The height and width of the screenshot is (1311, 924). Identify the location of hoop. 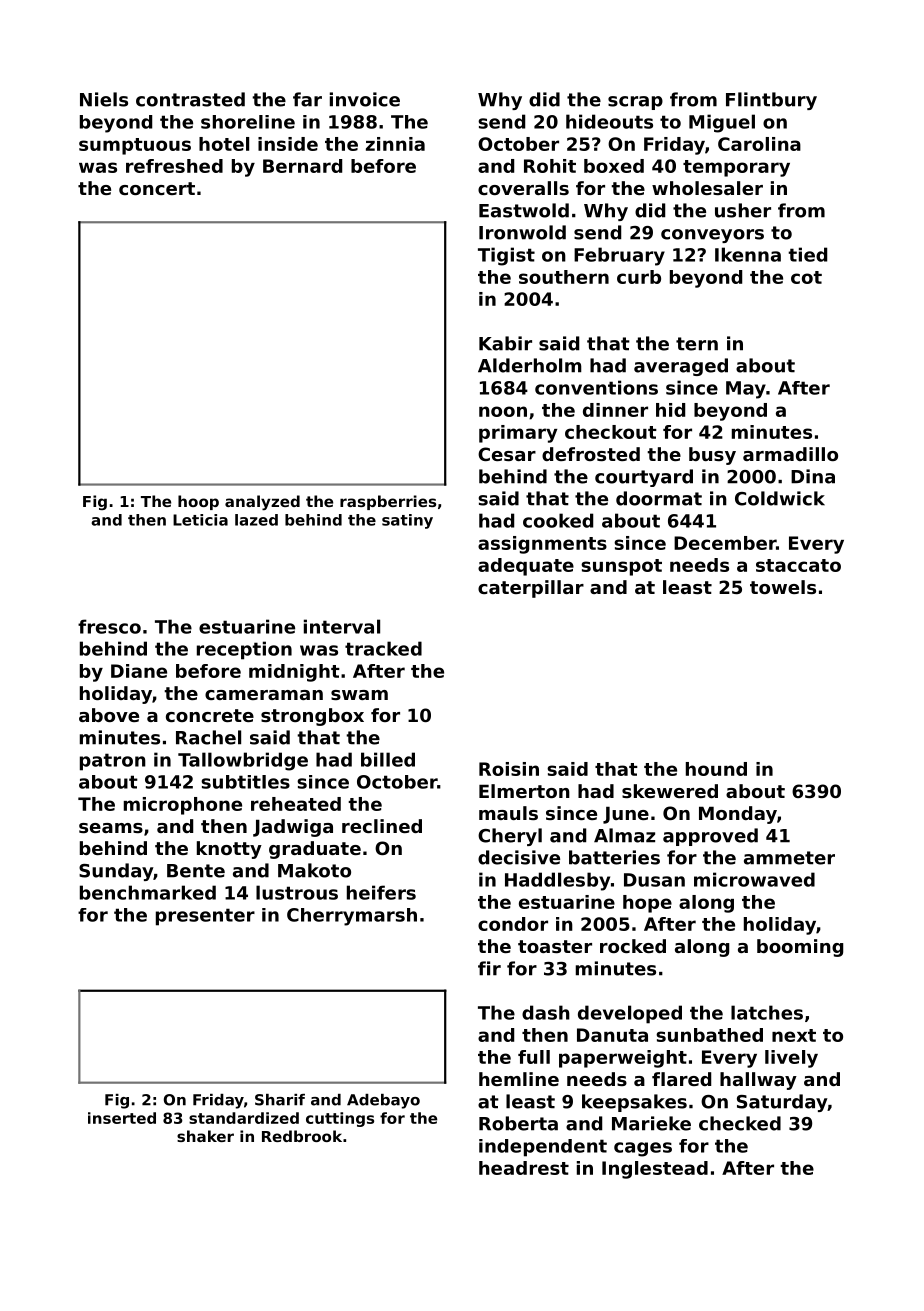
(198, 502).
